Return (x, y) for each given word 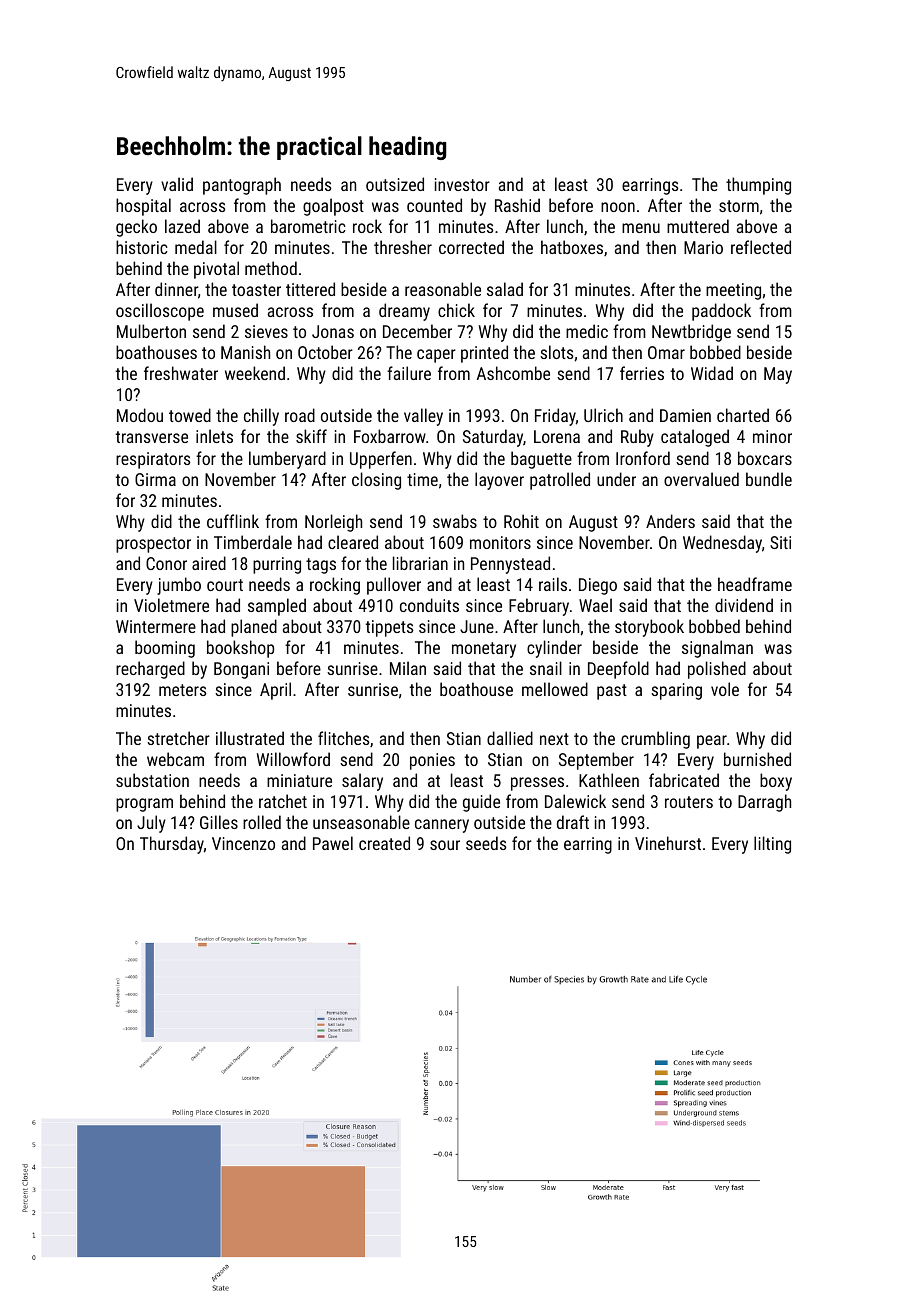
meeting (733, 291)
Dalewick (575, 801)
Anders (670, 521)
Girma (155, 479)
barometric (308, 226)
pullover (394, 586)
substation (152, 780)
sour (445, 845)
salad (505, 289)
